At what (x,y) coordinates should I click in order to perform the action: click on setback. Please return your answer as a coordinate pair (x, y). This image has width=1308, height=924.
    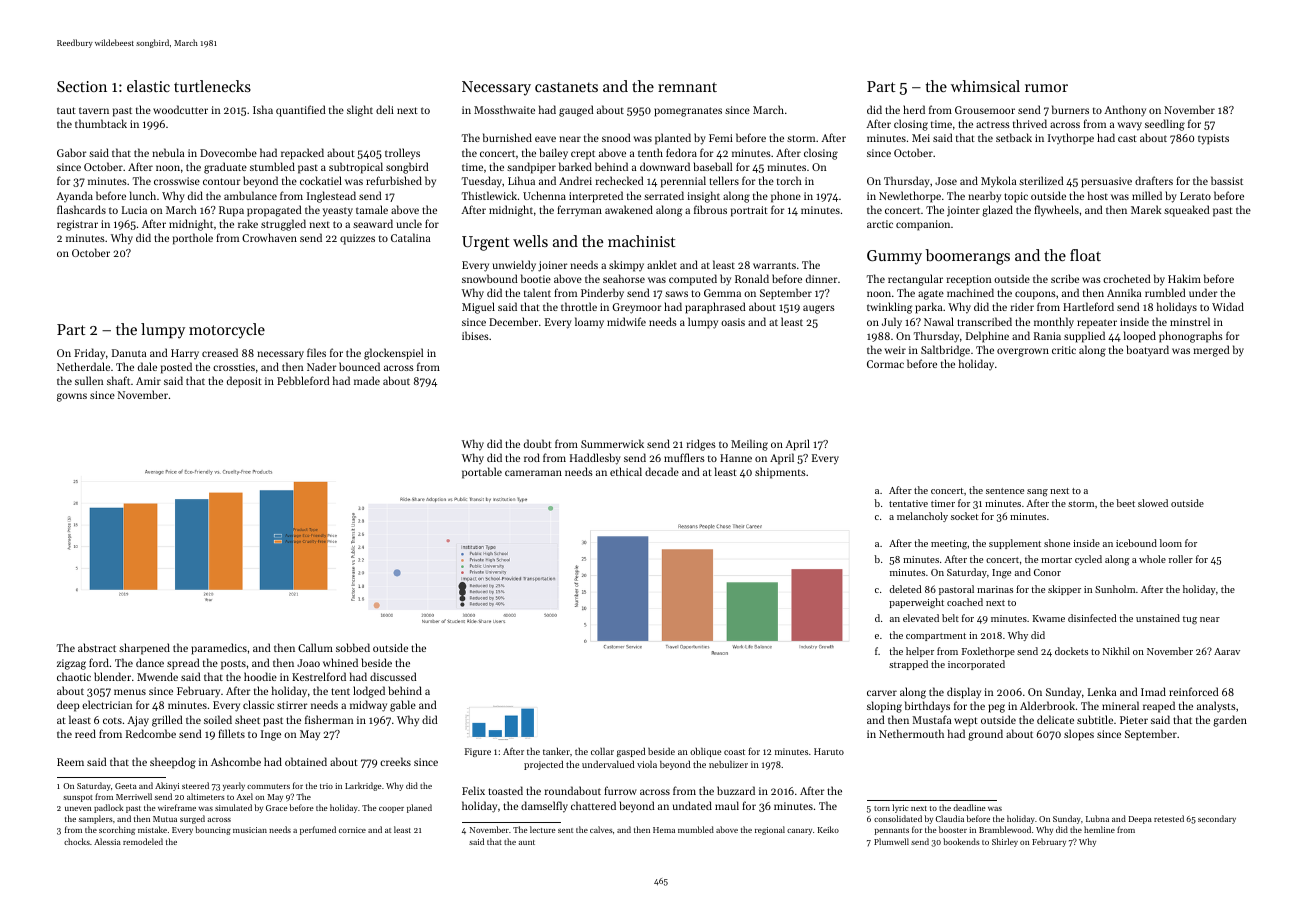
    Looking at the image, I should click on (1014, 137).
